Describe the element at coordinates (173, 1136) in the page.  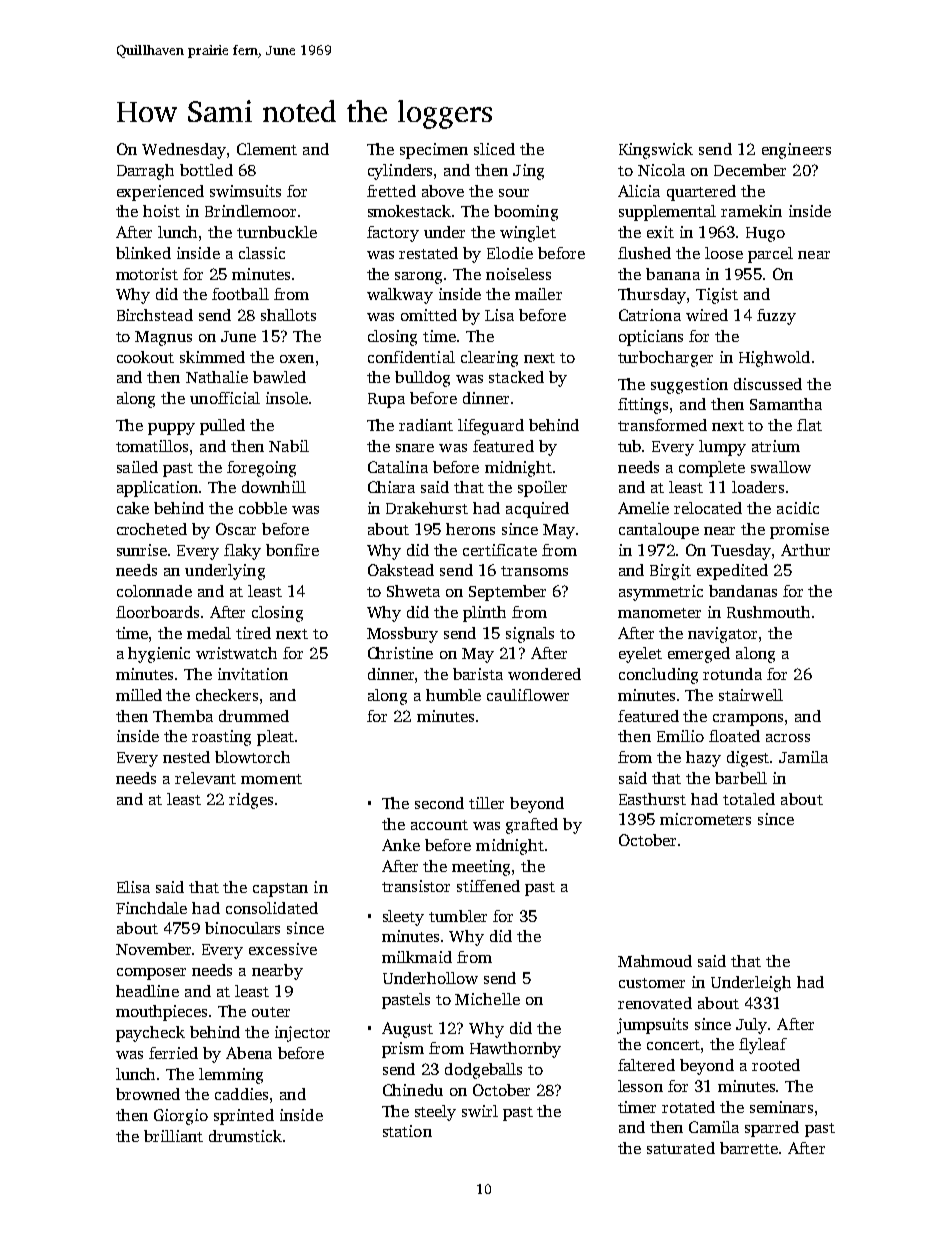
I see `brilliant` at that location.
